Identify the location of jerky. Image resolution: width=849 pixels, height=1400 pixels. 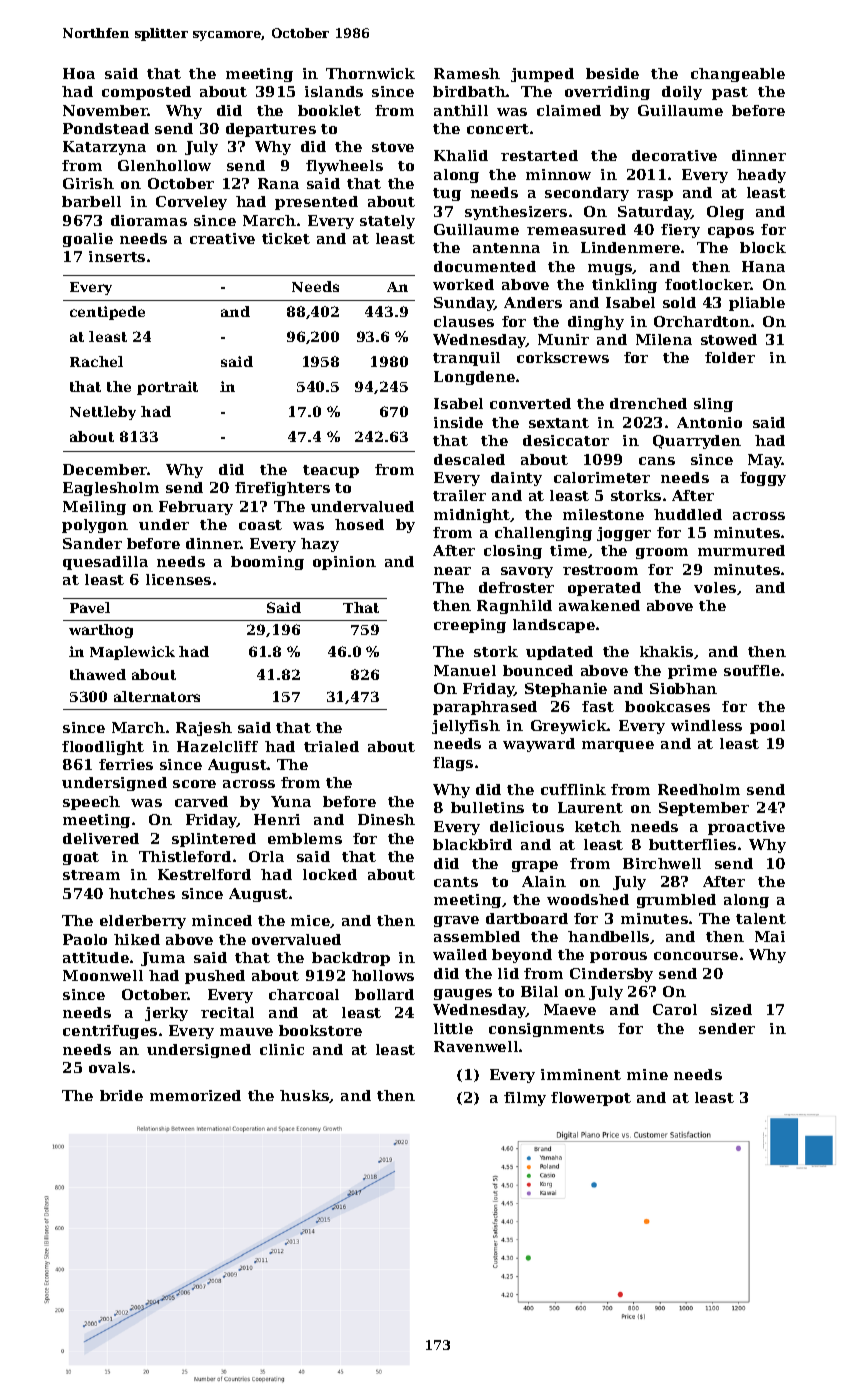
(166, 1014).
